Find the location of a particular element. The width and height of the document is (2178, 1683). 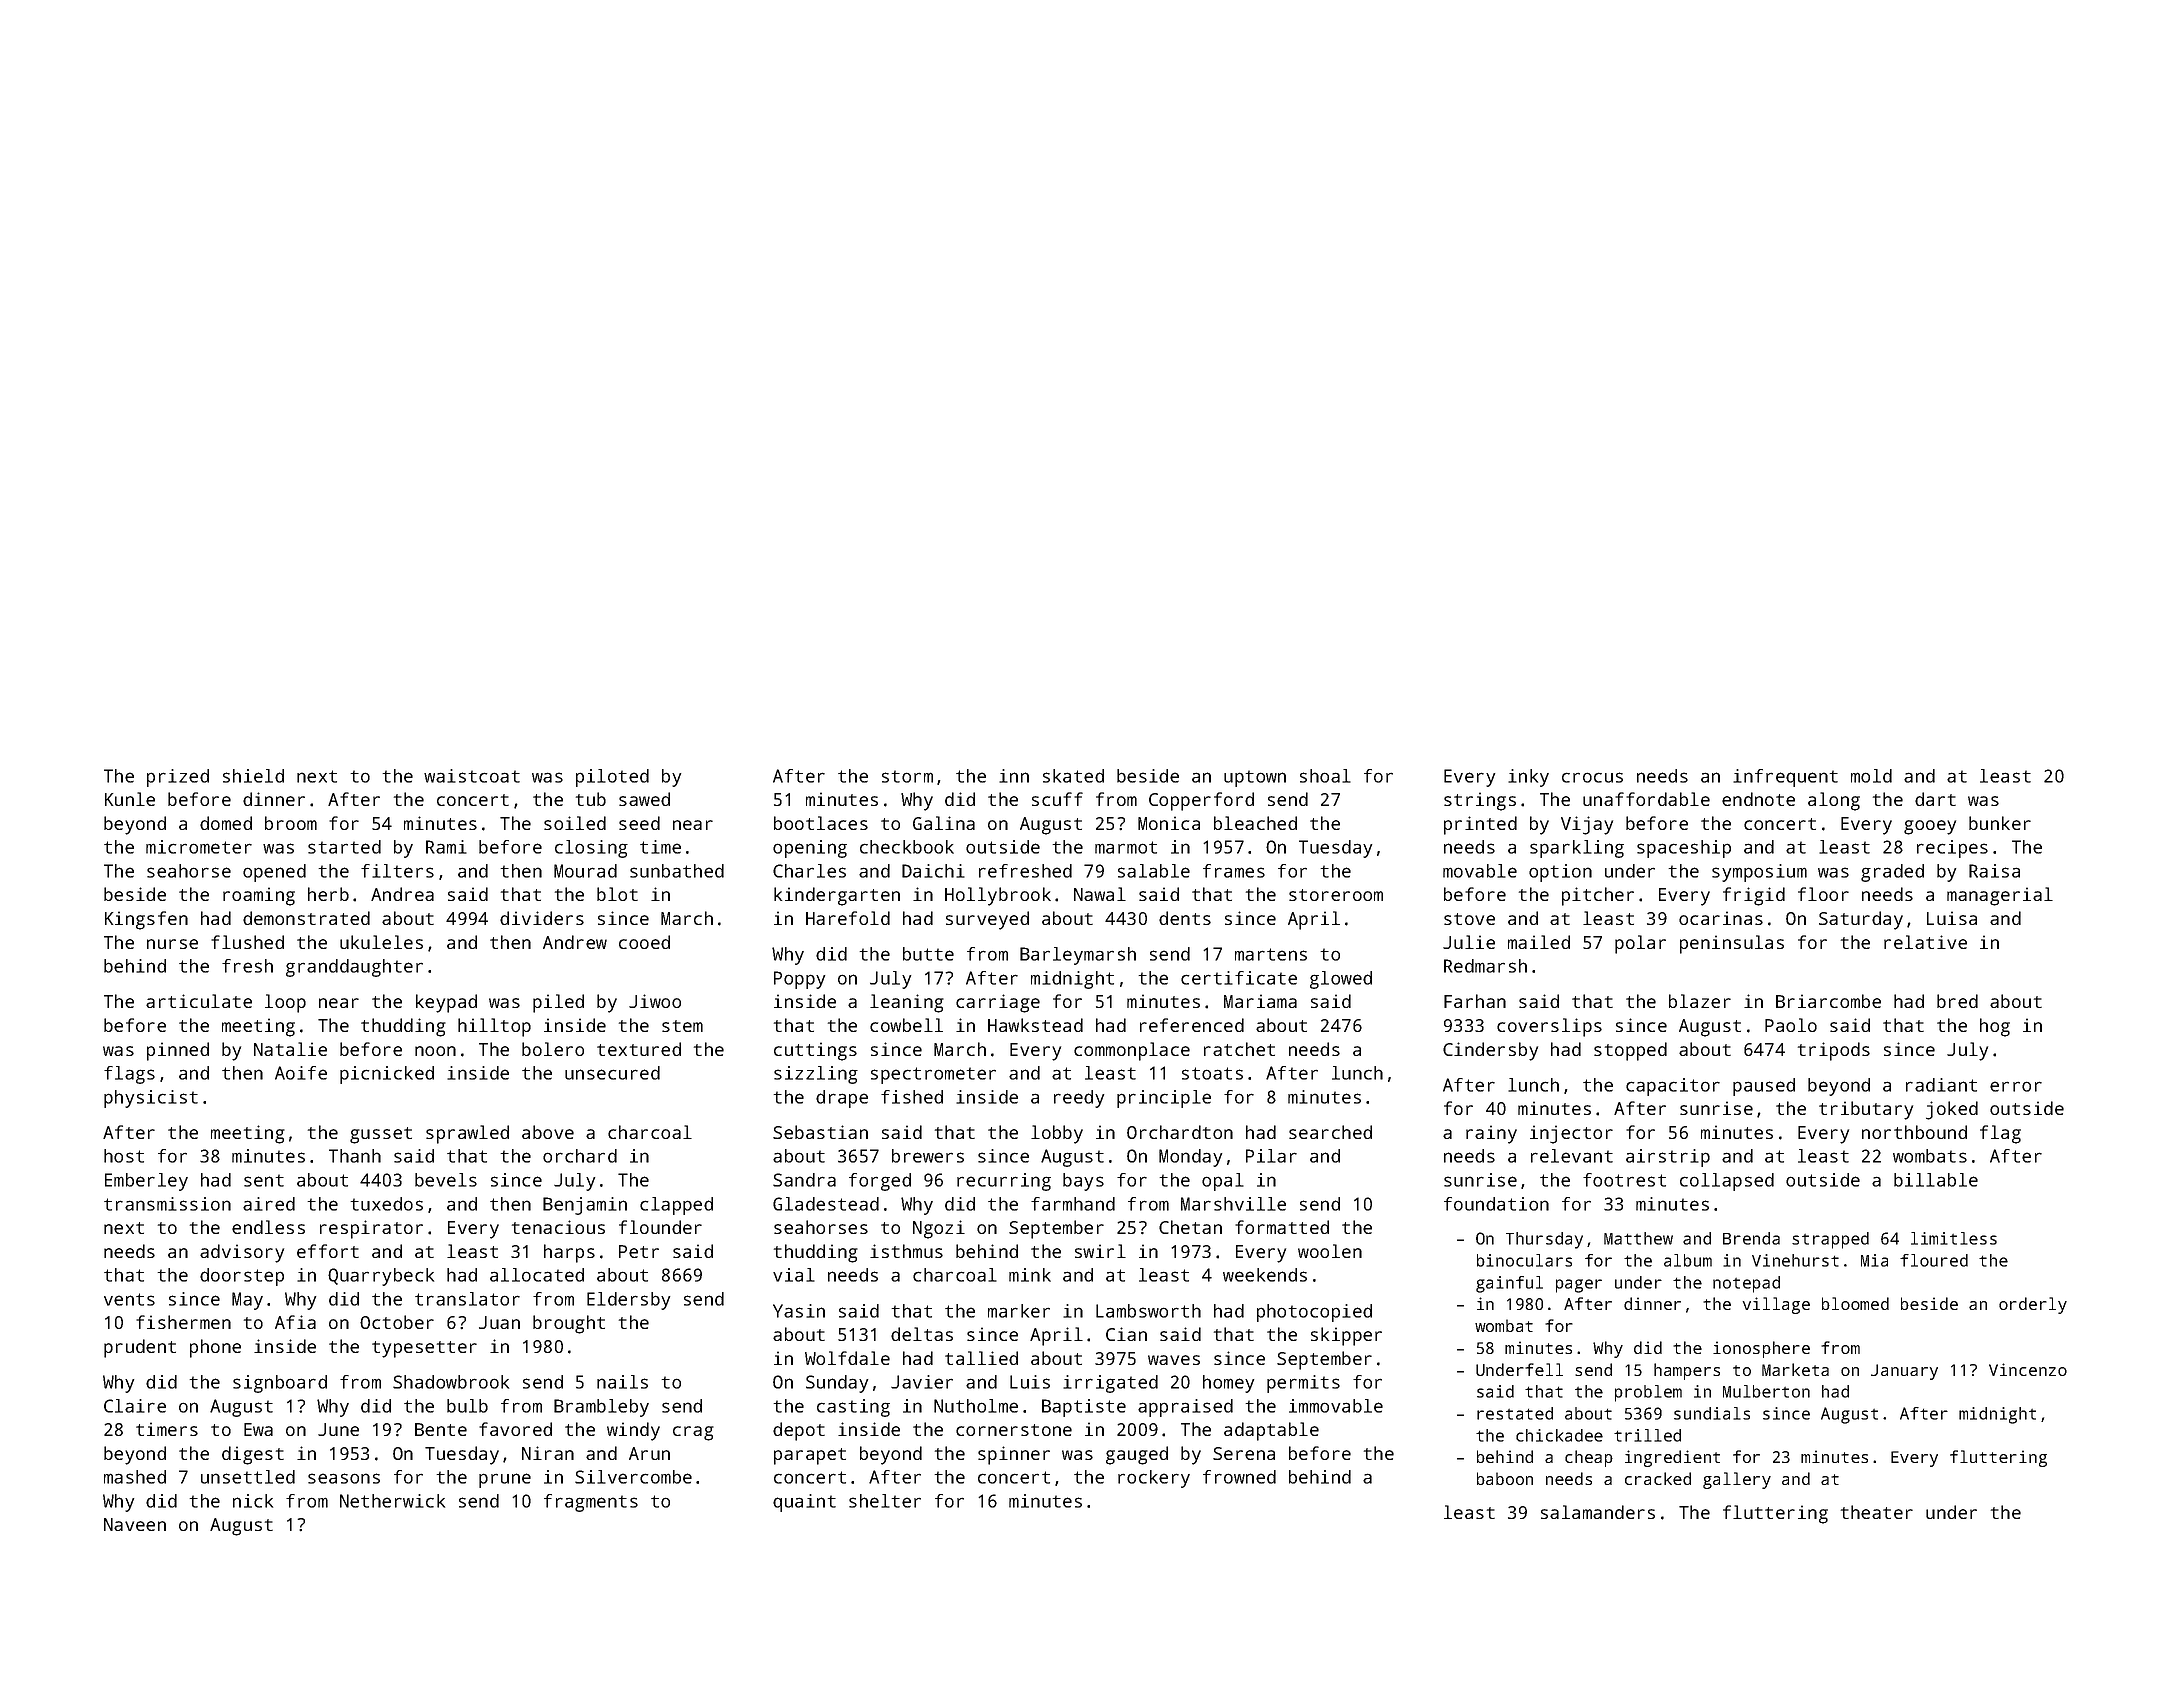

martens is located at coordinates (1271, 954).
